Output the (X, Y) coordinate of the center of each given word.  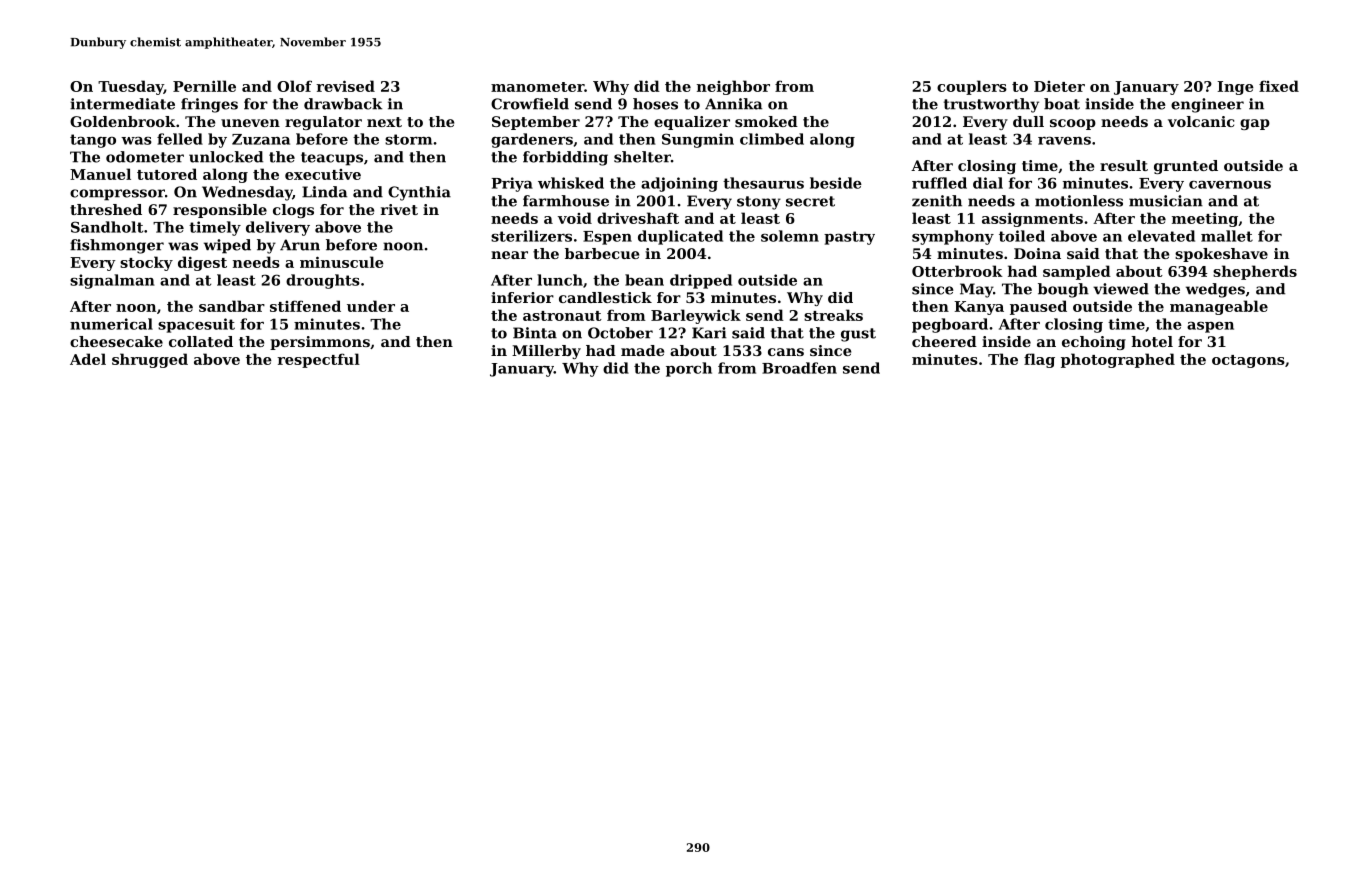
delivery (278, 228)
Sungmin (698, 140)
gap (1255, 124)
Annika (733, 104)
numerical (111, 324)
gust (858, 335)
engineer (1207, 105)
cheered (944, 341)
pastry (849, 238)
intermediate (122, 104)
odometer (145, 157)
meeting (1205, 220)
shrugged (150, 360)
